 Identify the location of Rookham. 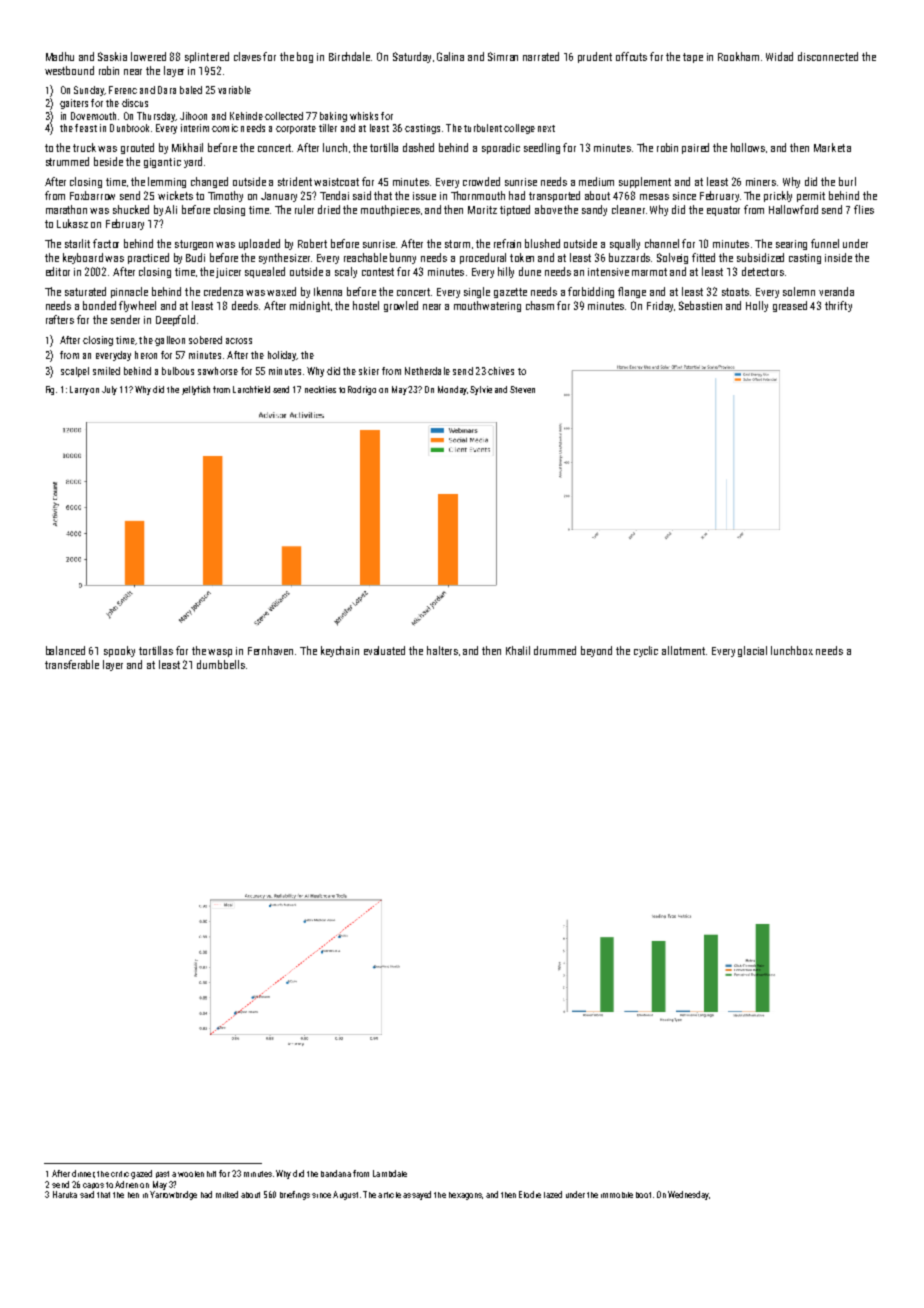
(738, 56).
